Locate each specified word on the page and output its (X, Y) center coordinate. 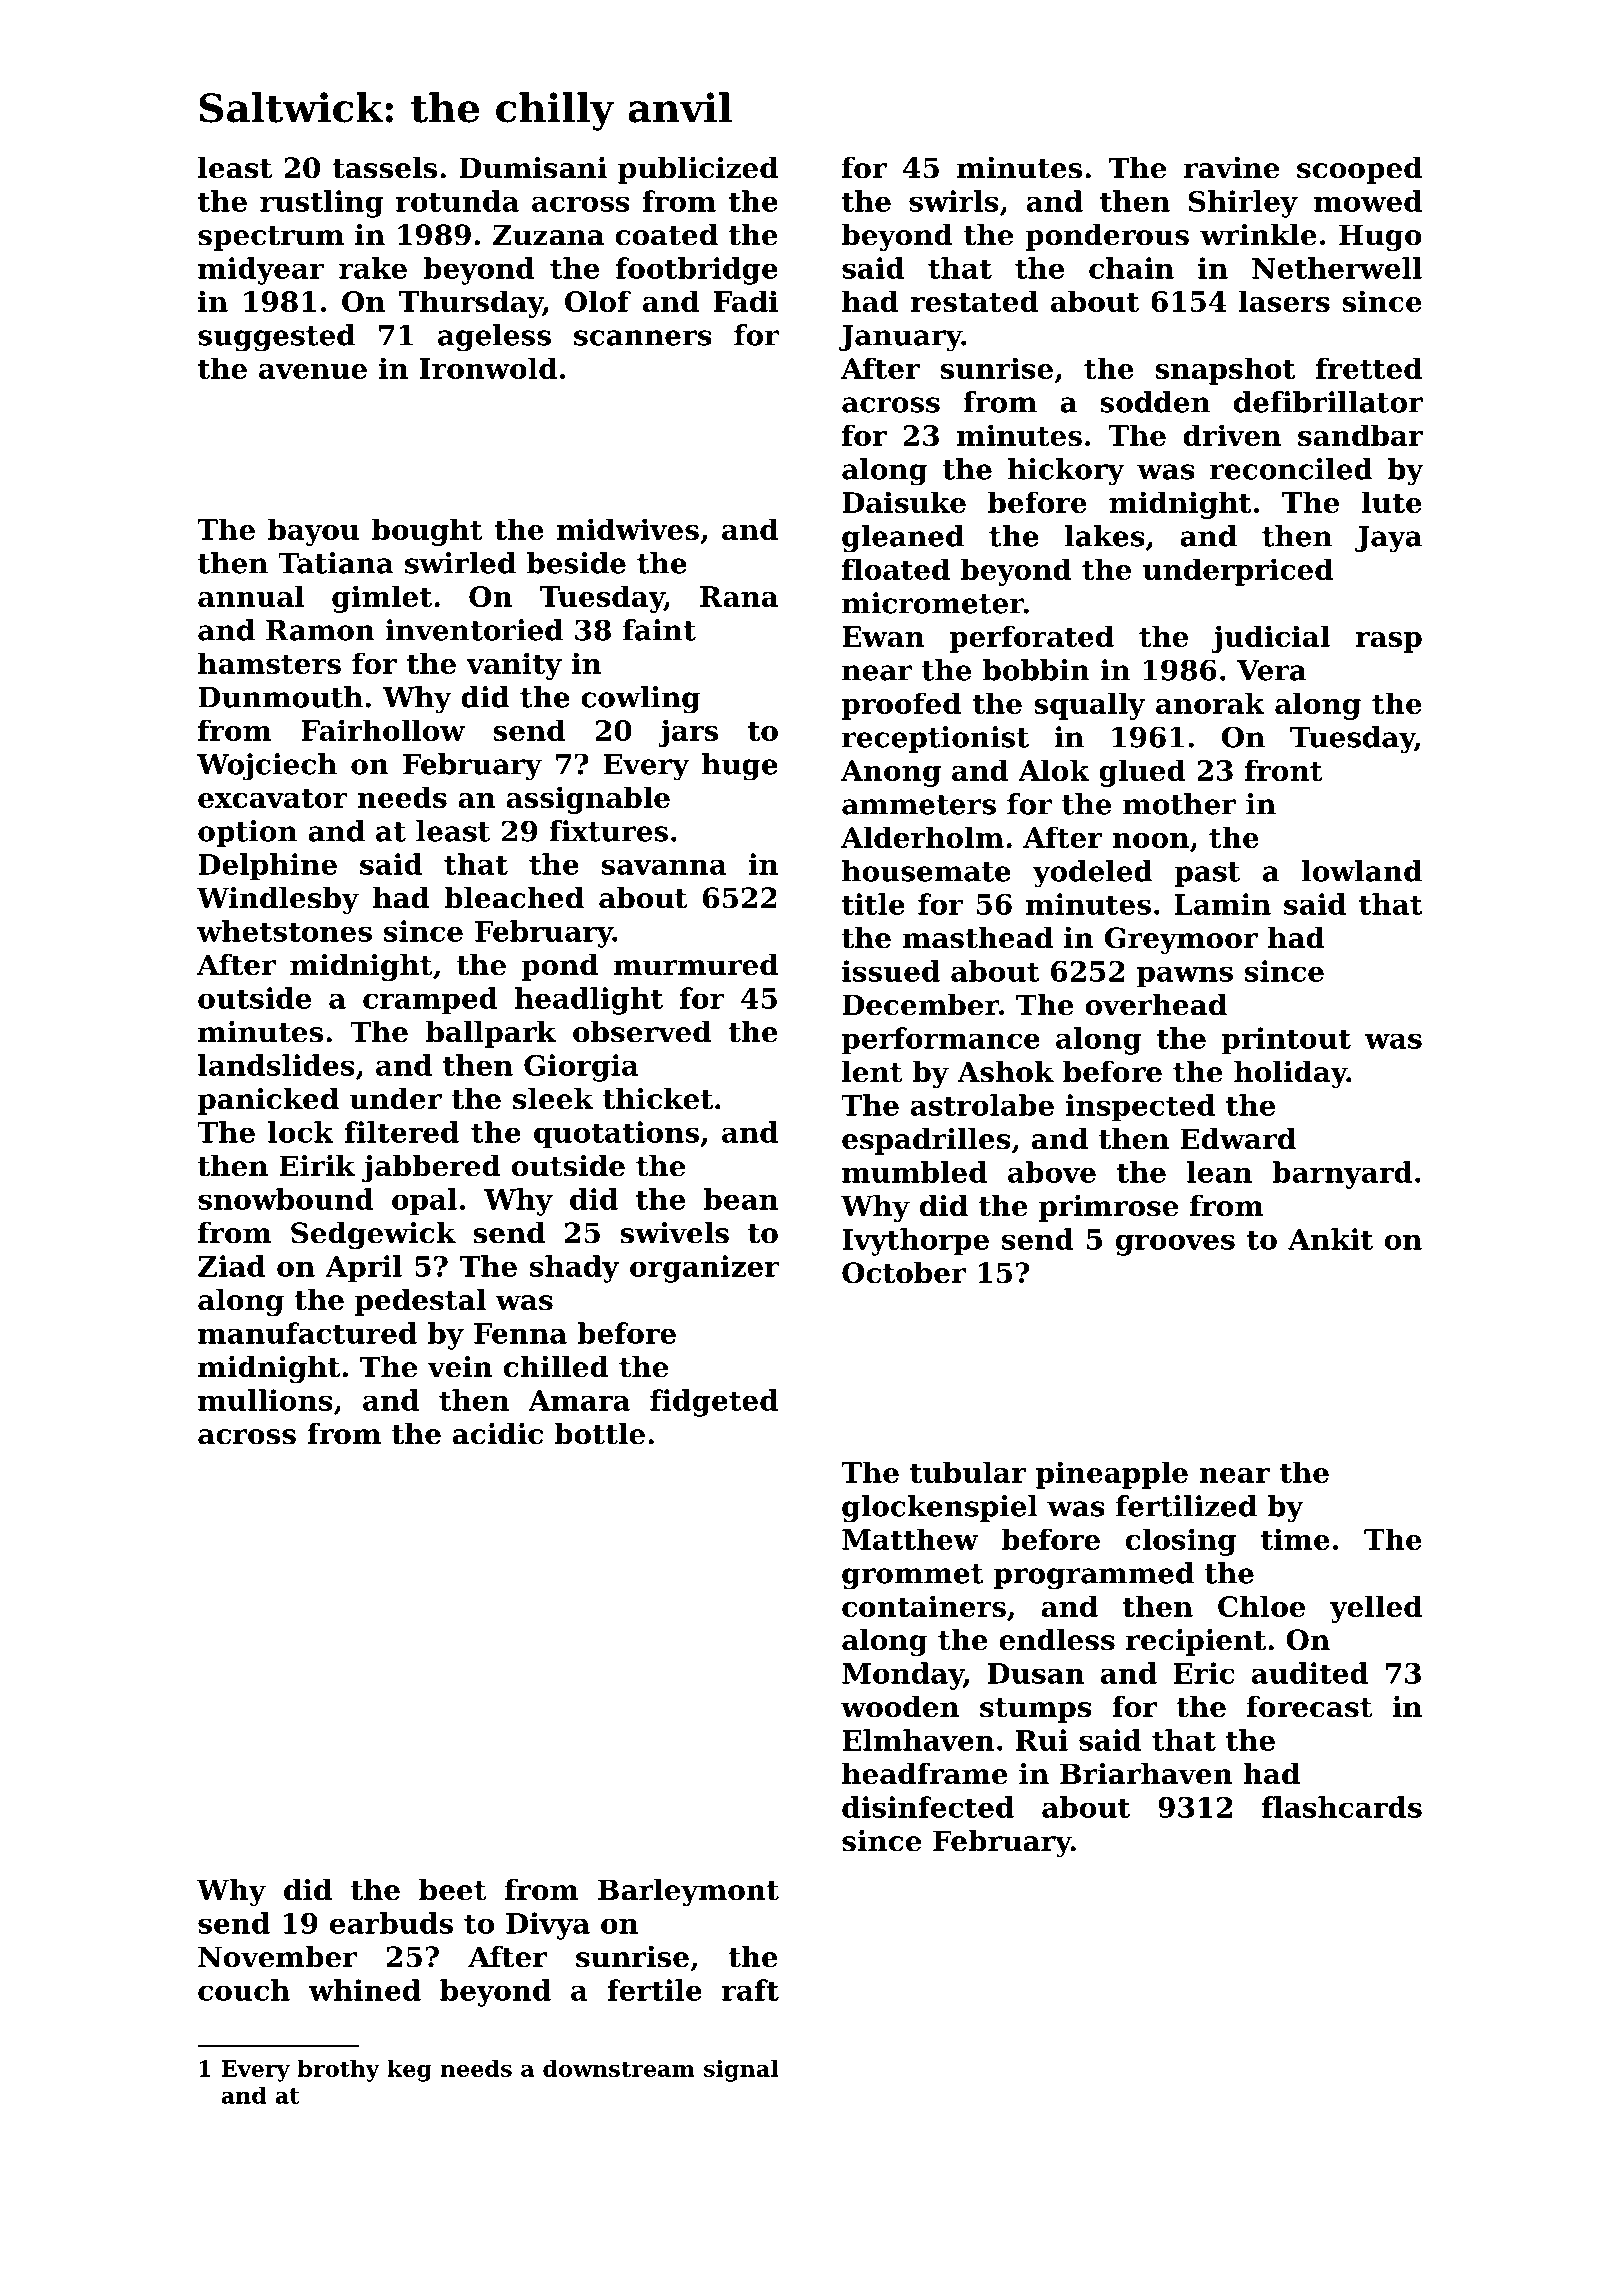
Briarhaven (1146, 1774)
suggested (276, 338)
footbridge (697, 271)
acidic (498, 1434)
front (1284, 770)
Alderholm (922, 837)
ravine (1231, 168)
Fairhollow (383, 730)
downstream (619, 2068)
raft (750, 1990)
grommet (913, 1577)
